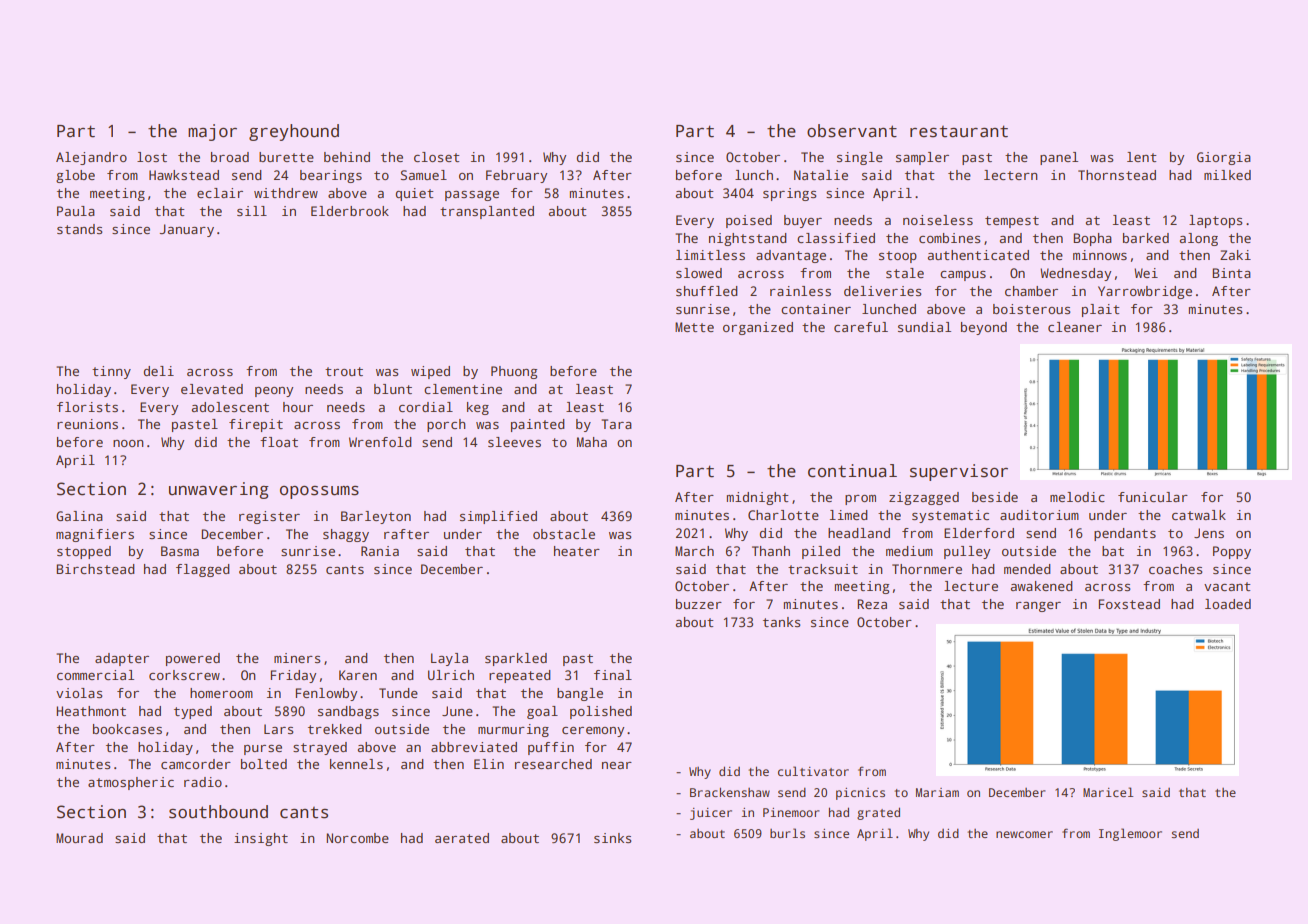 The image size is (1308, 924). Describe the element at coordinates (95, 535) in the screenshot. I see `magnifiers` at that location.
